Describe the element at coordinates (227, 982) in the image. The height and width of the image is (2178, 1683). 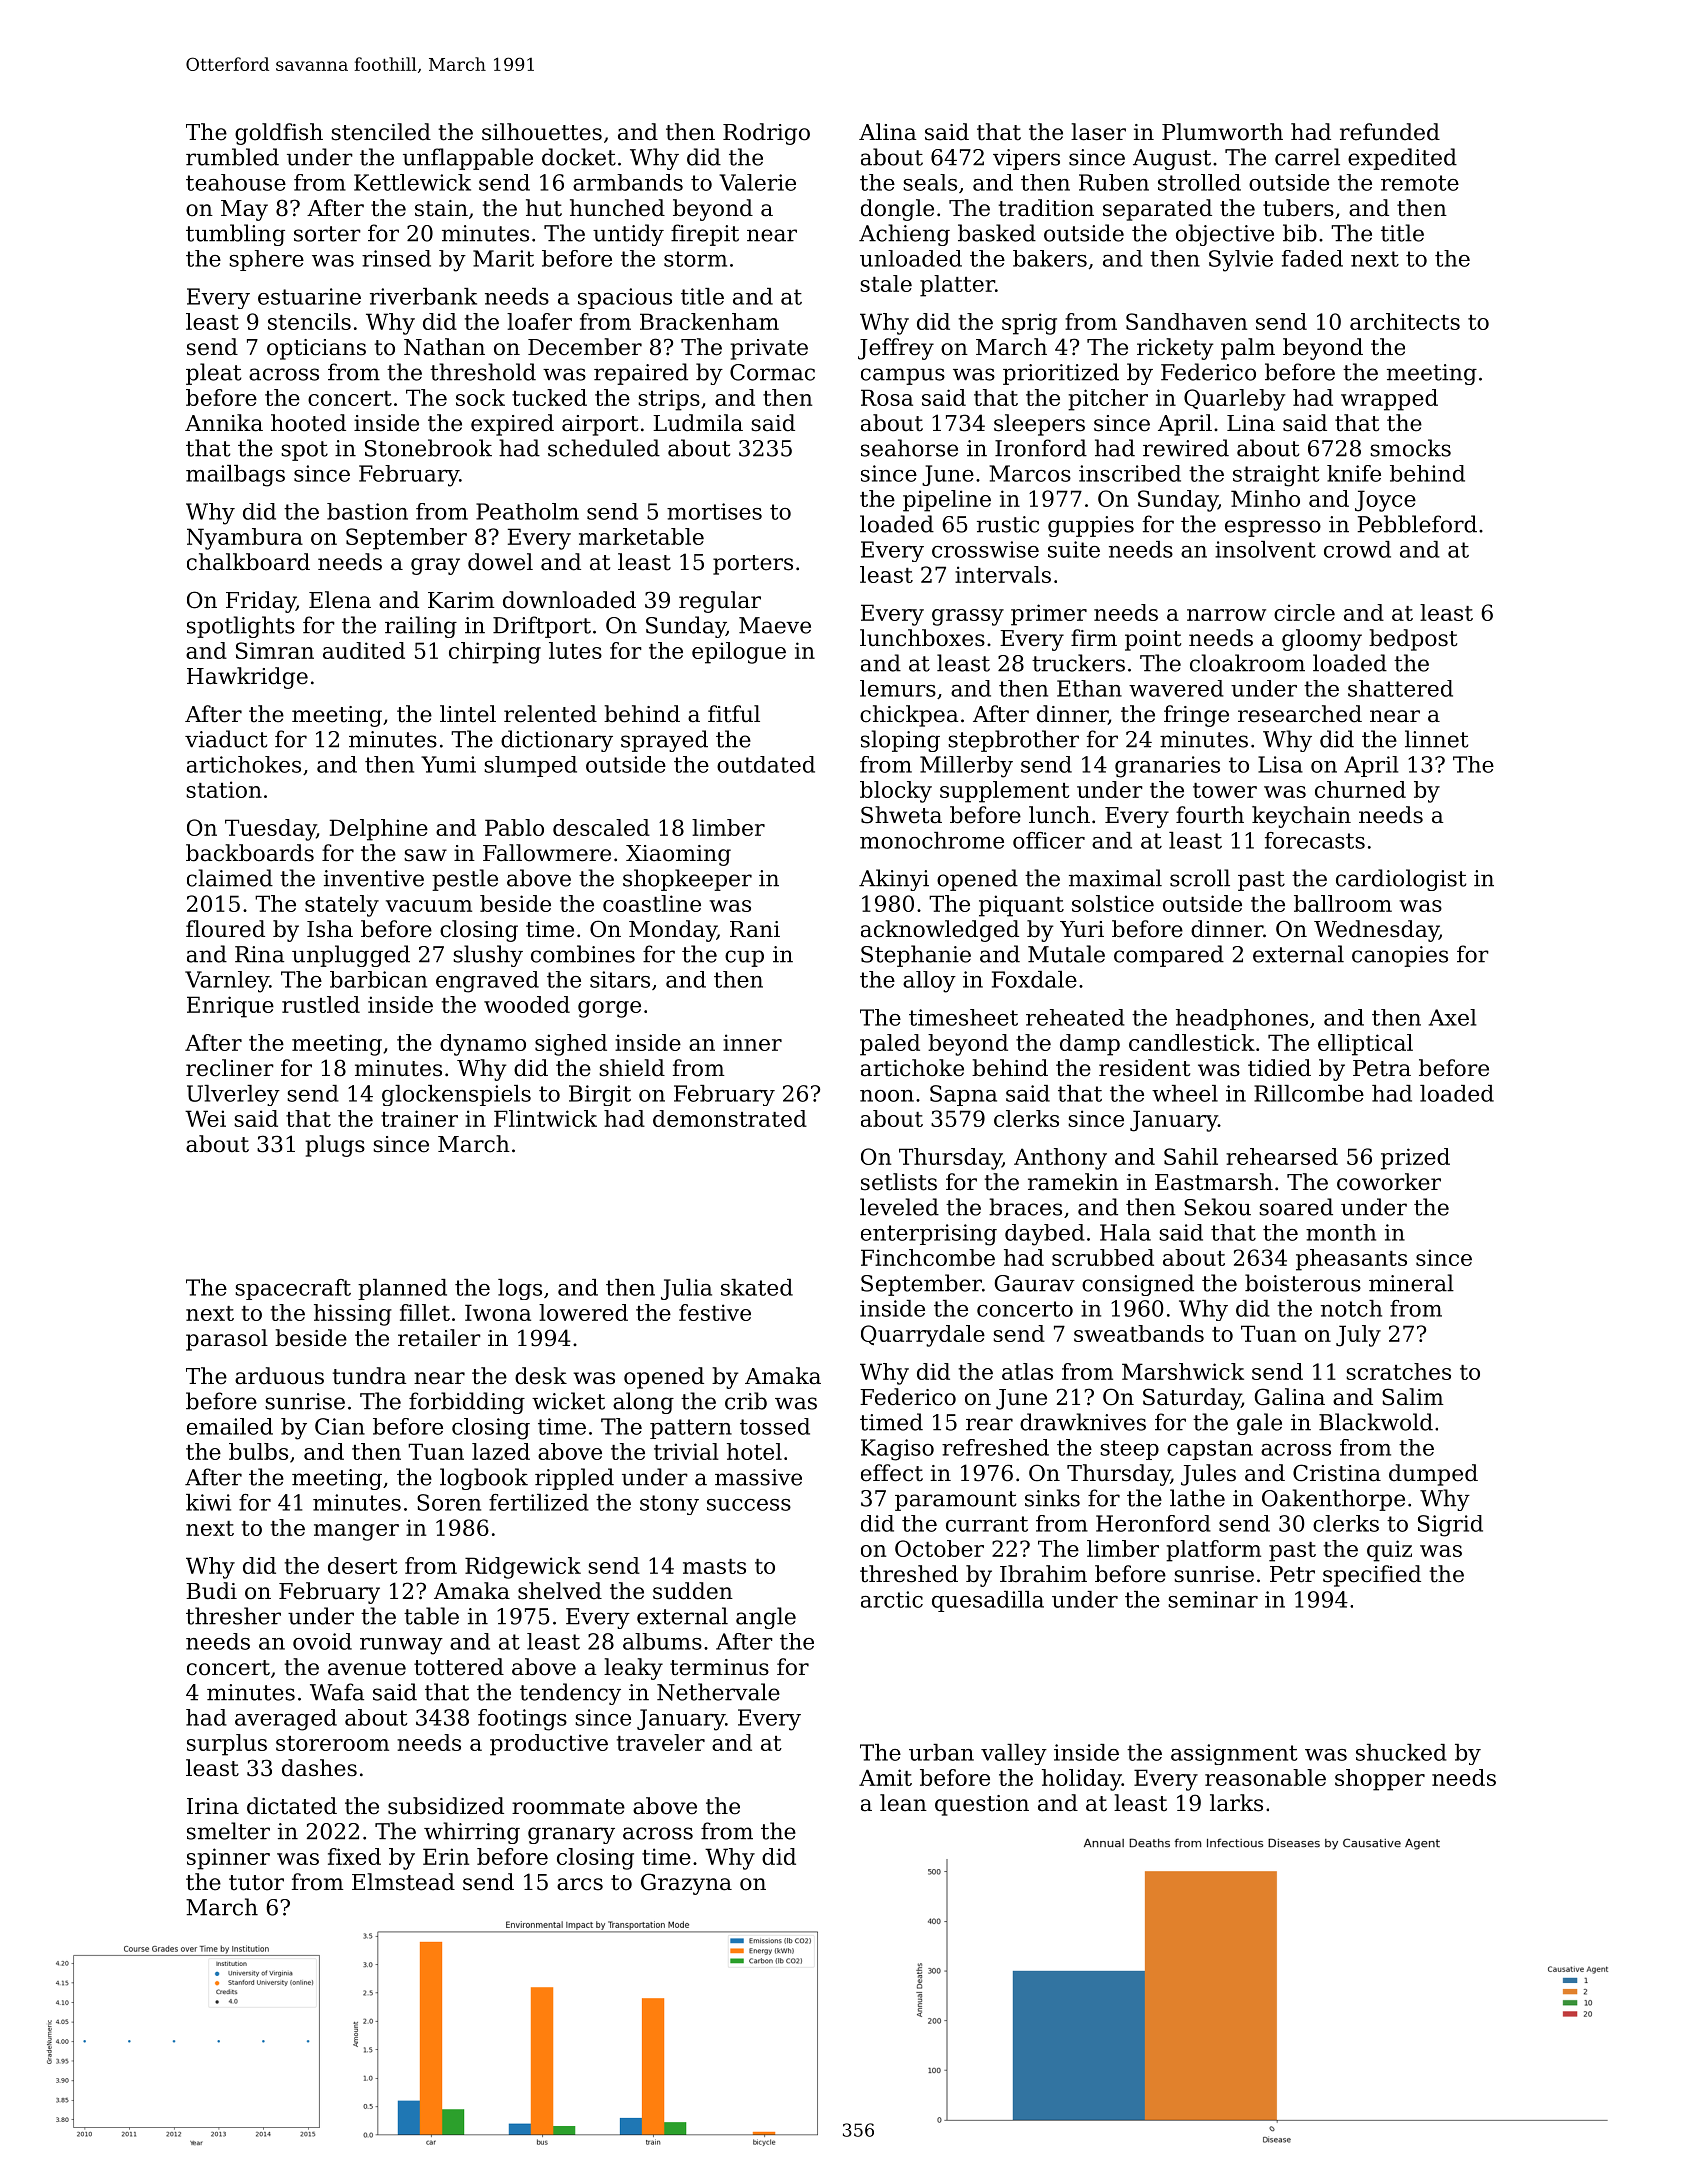
I see `Varnley` at that location.
